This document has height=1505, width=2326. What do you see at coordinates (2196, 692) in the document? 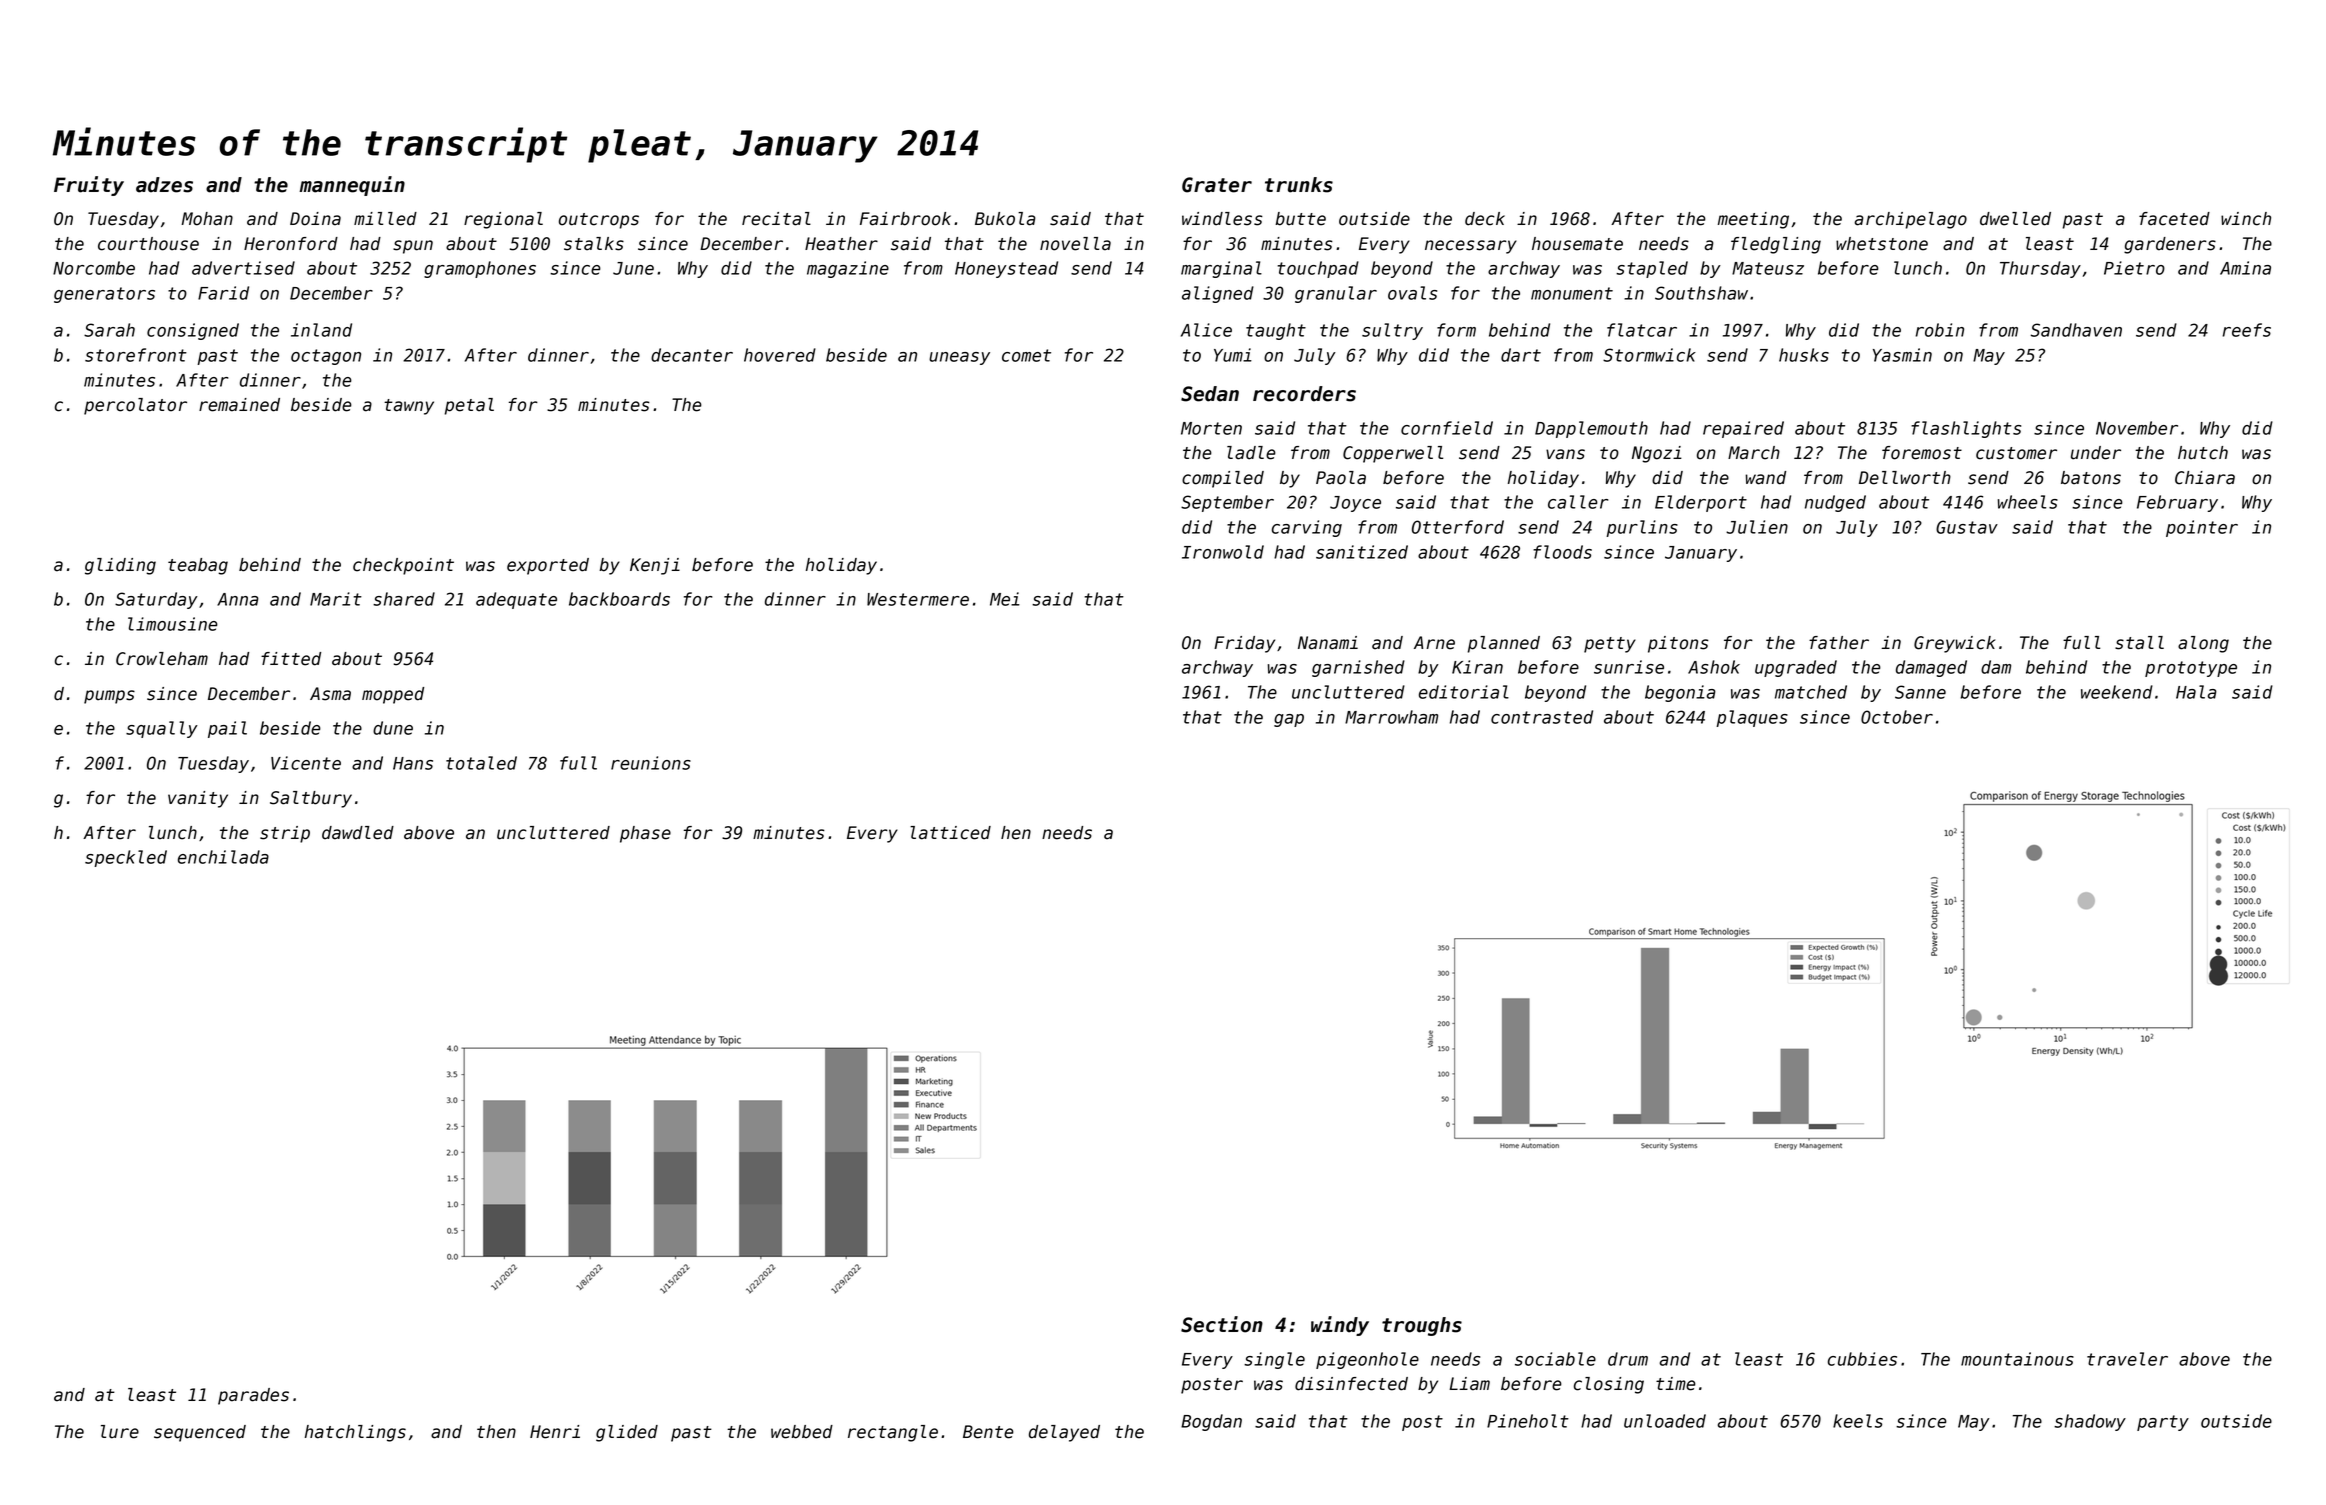
I see `Hala` at bounding box center [2196, 692].
